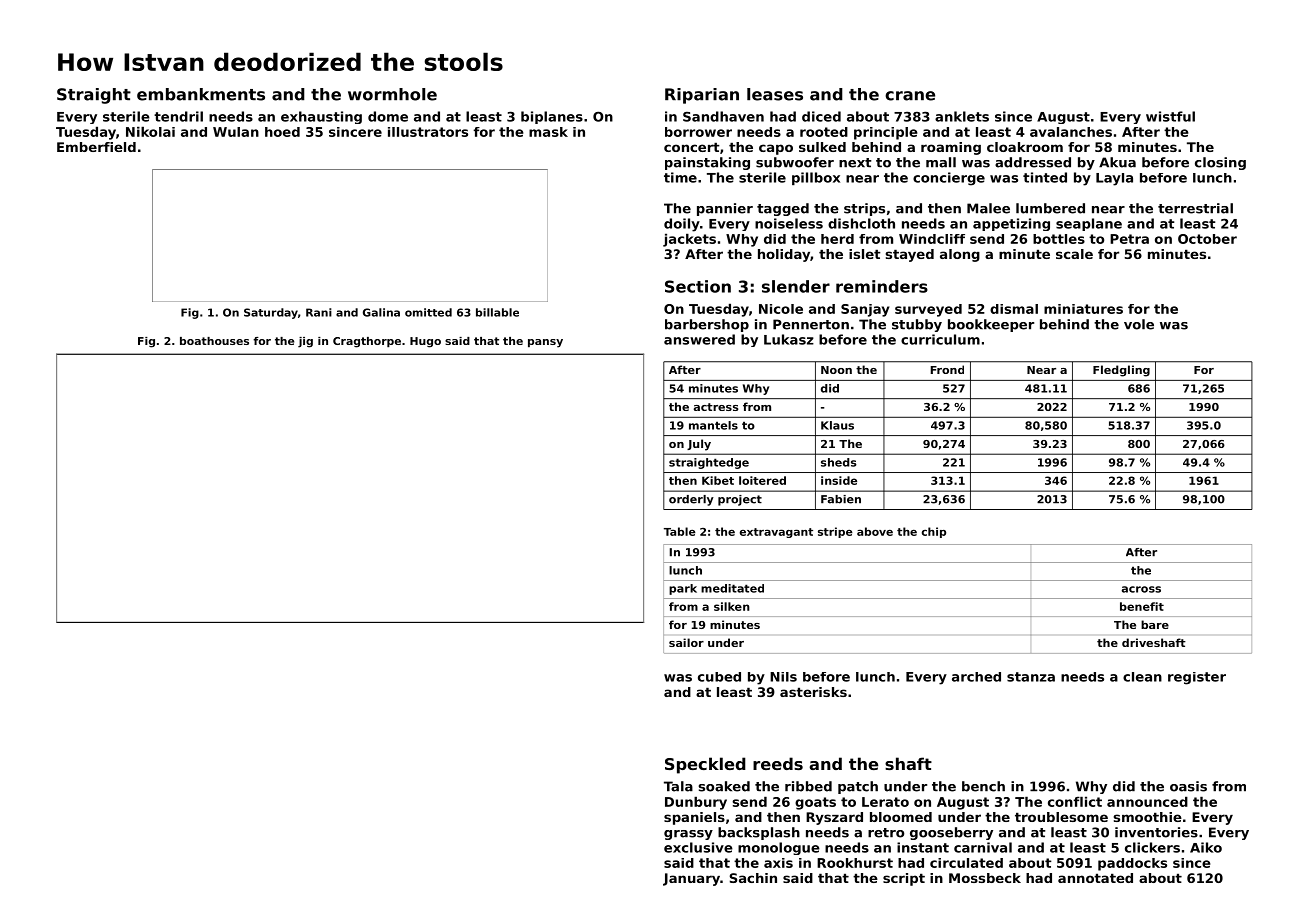 The image size is (1308, 924). Describe the element at coordinates (983, 847) in the screenshot. I see `carnival` at that location.
